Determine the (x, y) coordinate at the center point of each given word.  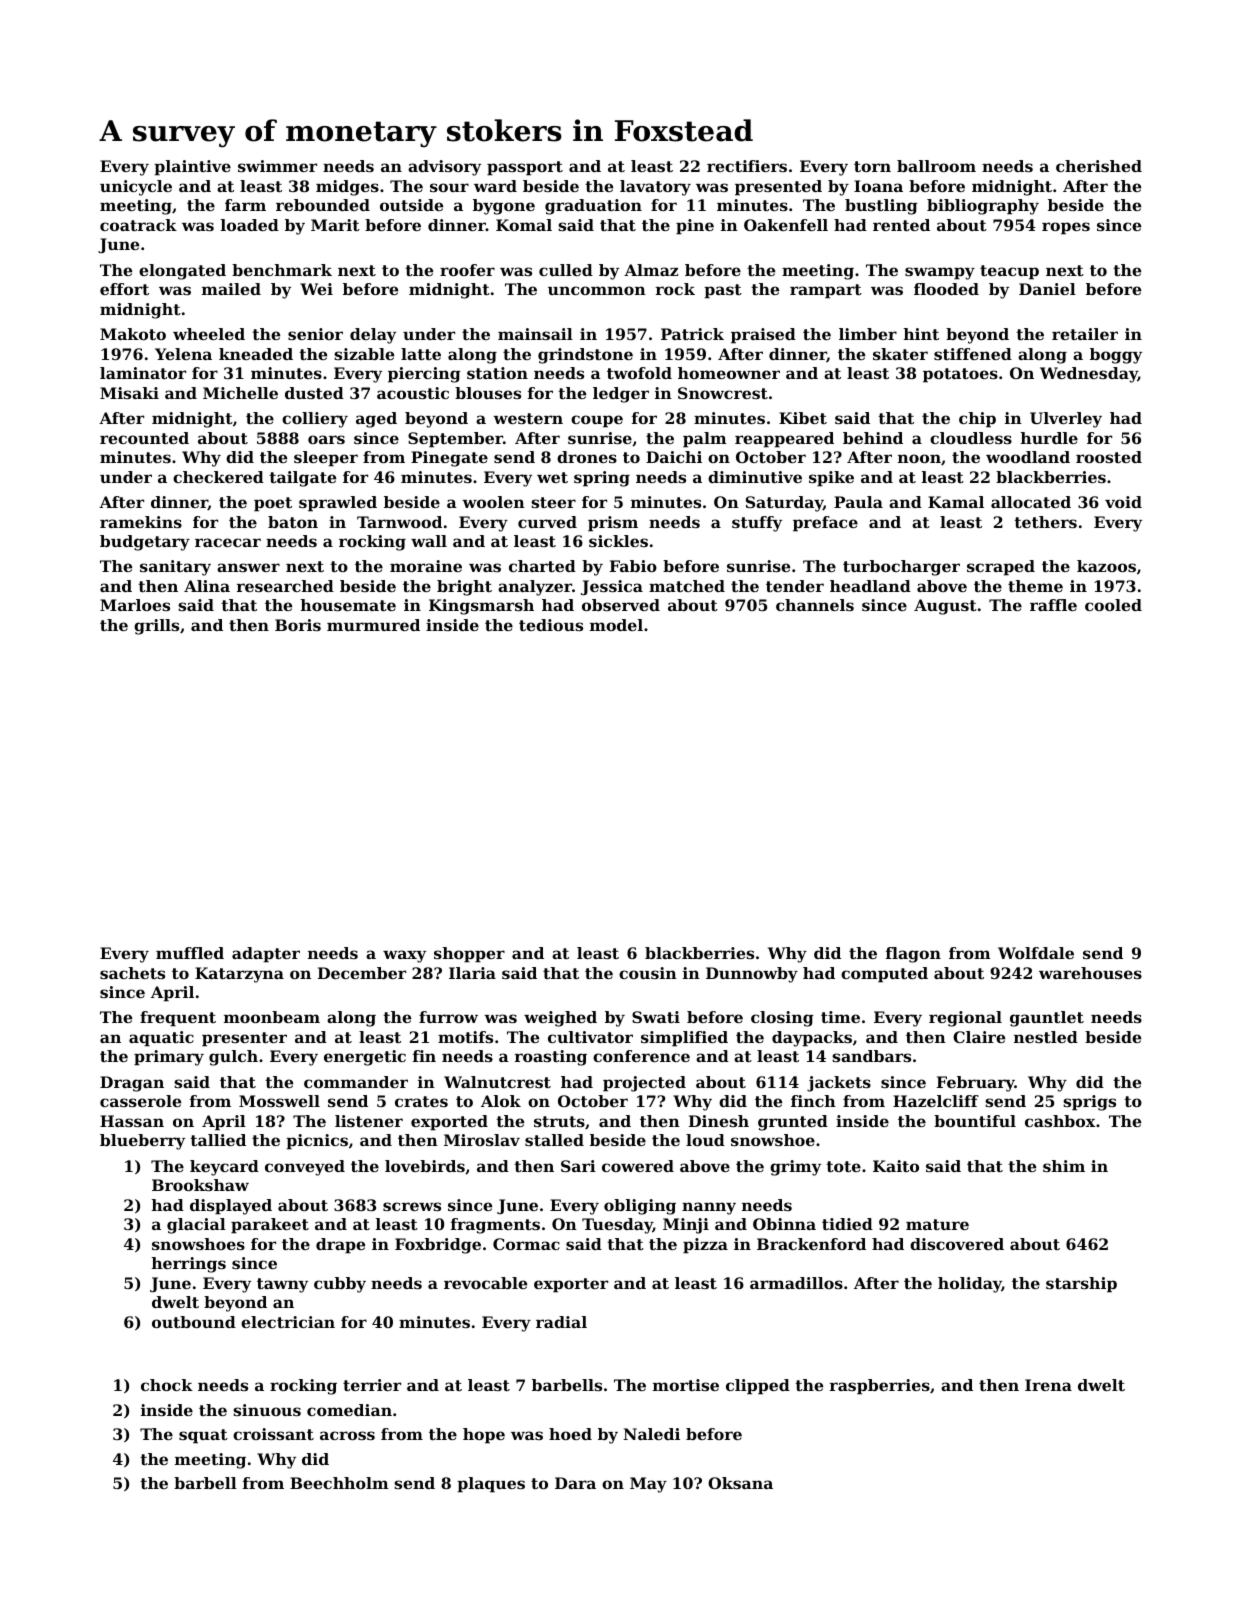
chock (167, 1385)
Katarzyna (239, 975)
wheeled (209, 334)
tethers (1045, 522)
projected (644, 1084)
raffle (1053, 605)
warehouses (1090, 973)
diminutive (755, 477)
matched (687, 586)
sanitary (175, 568)
